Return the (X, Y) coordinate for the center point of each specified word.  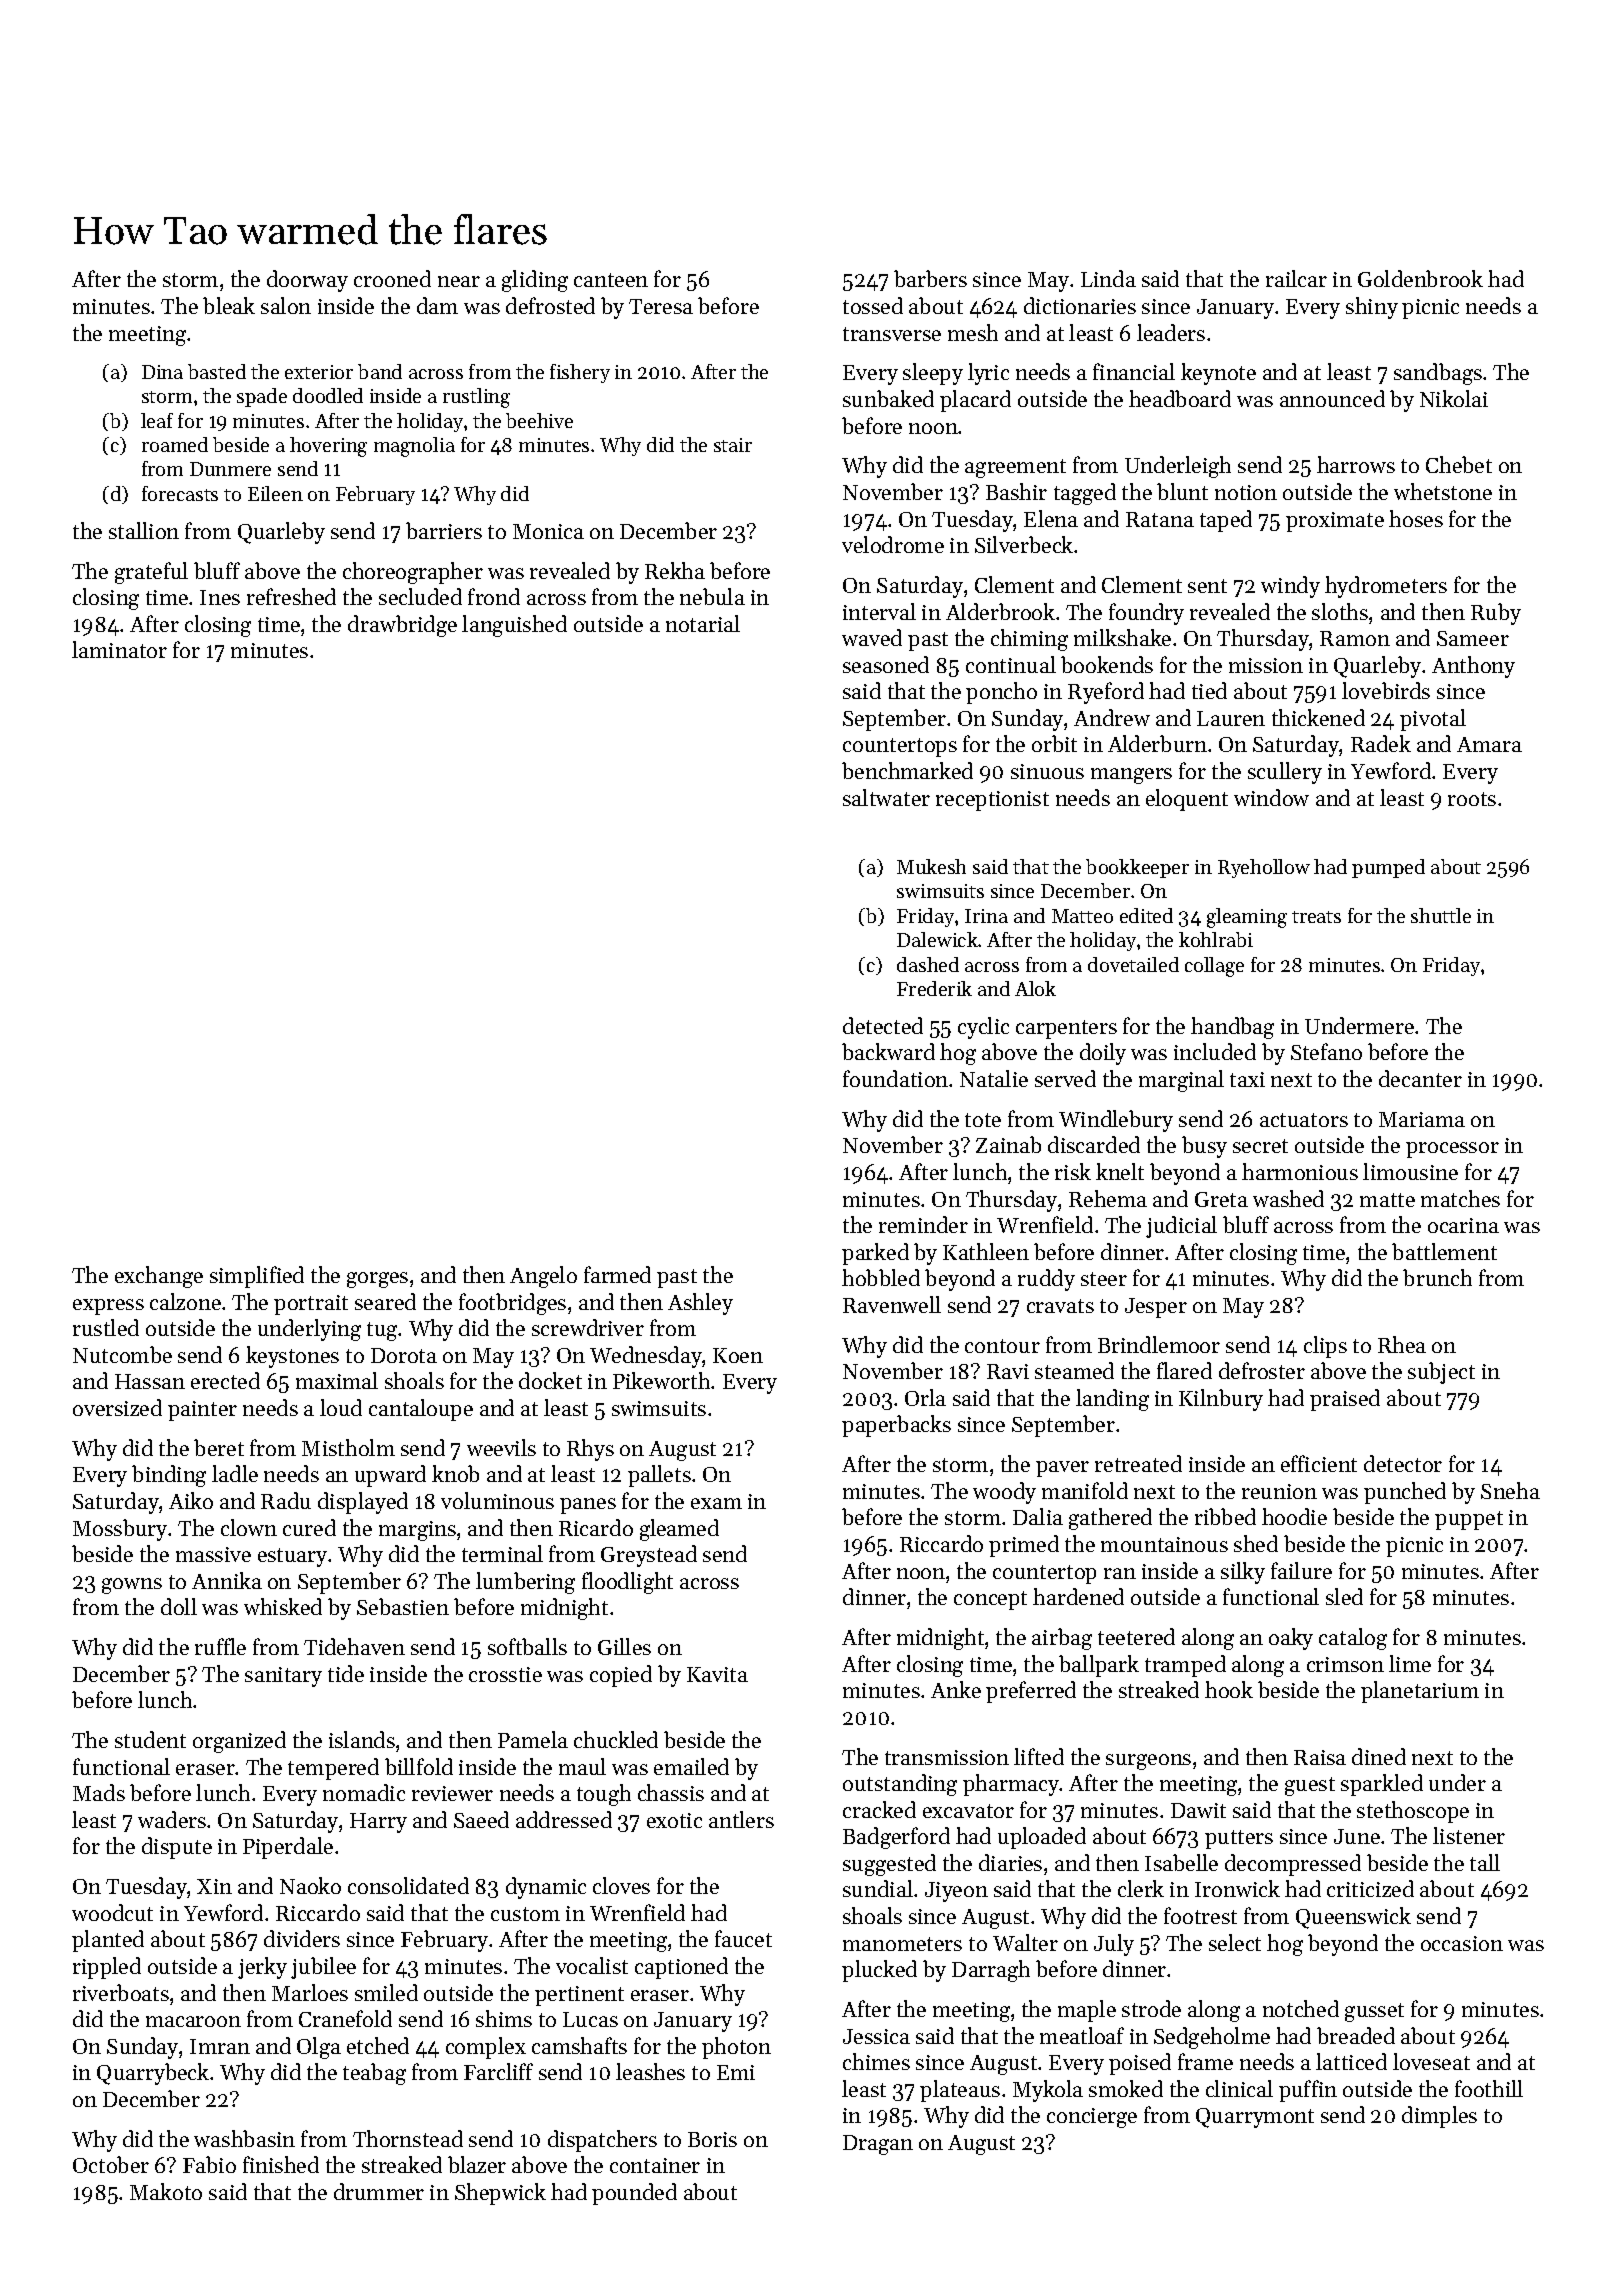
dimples (1439, 2117)
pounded (634, 2194)
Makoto (166, 2191)
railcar (1296, 278)
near (459, 281)
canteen (611, 280)
